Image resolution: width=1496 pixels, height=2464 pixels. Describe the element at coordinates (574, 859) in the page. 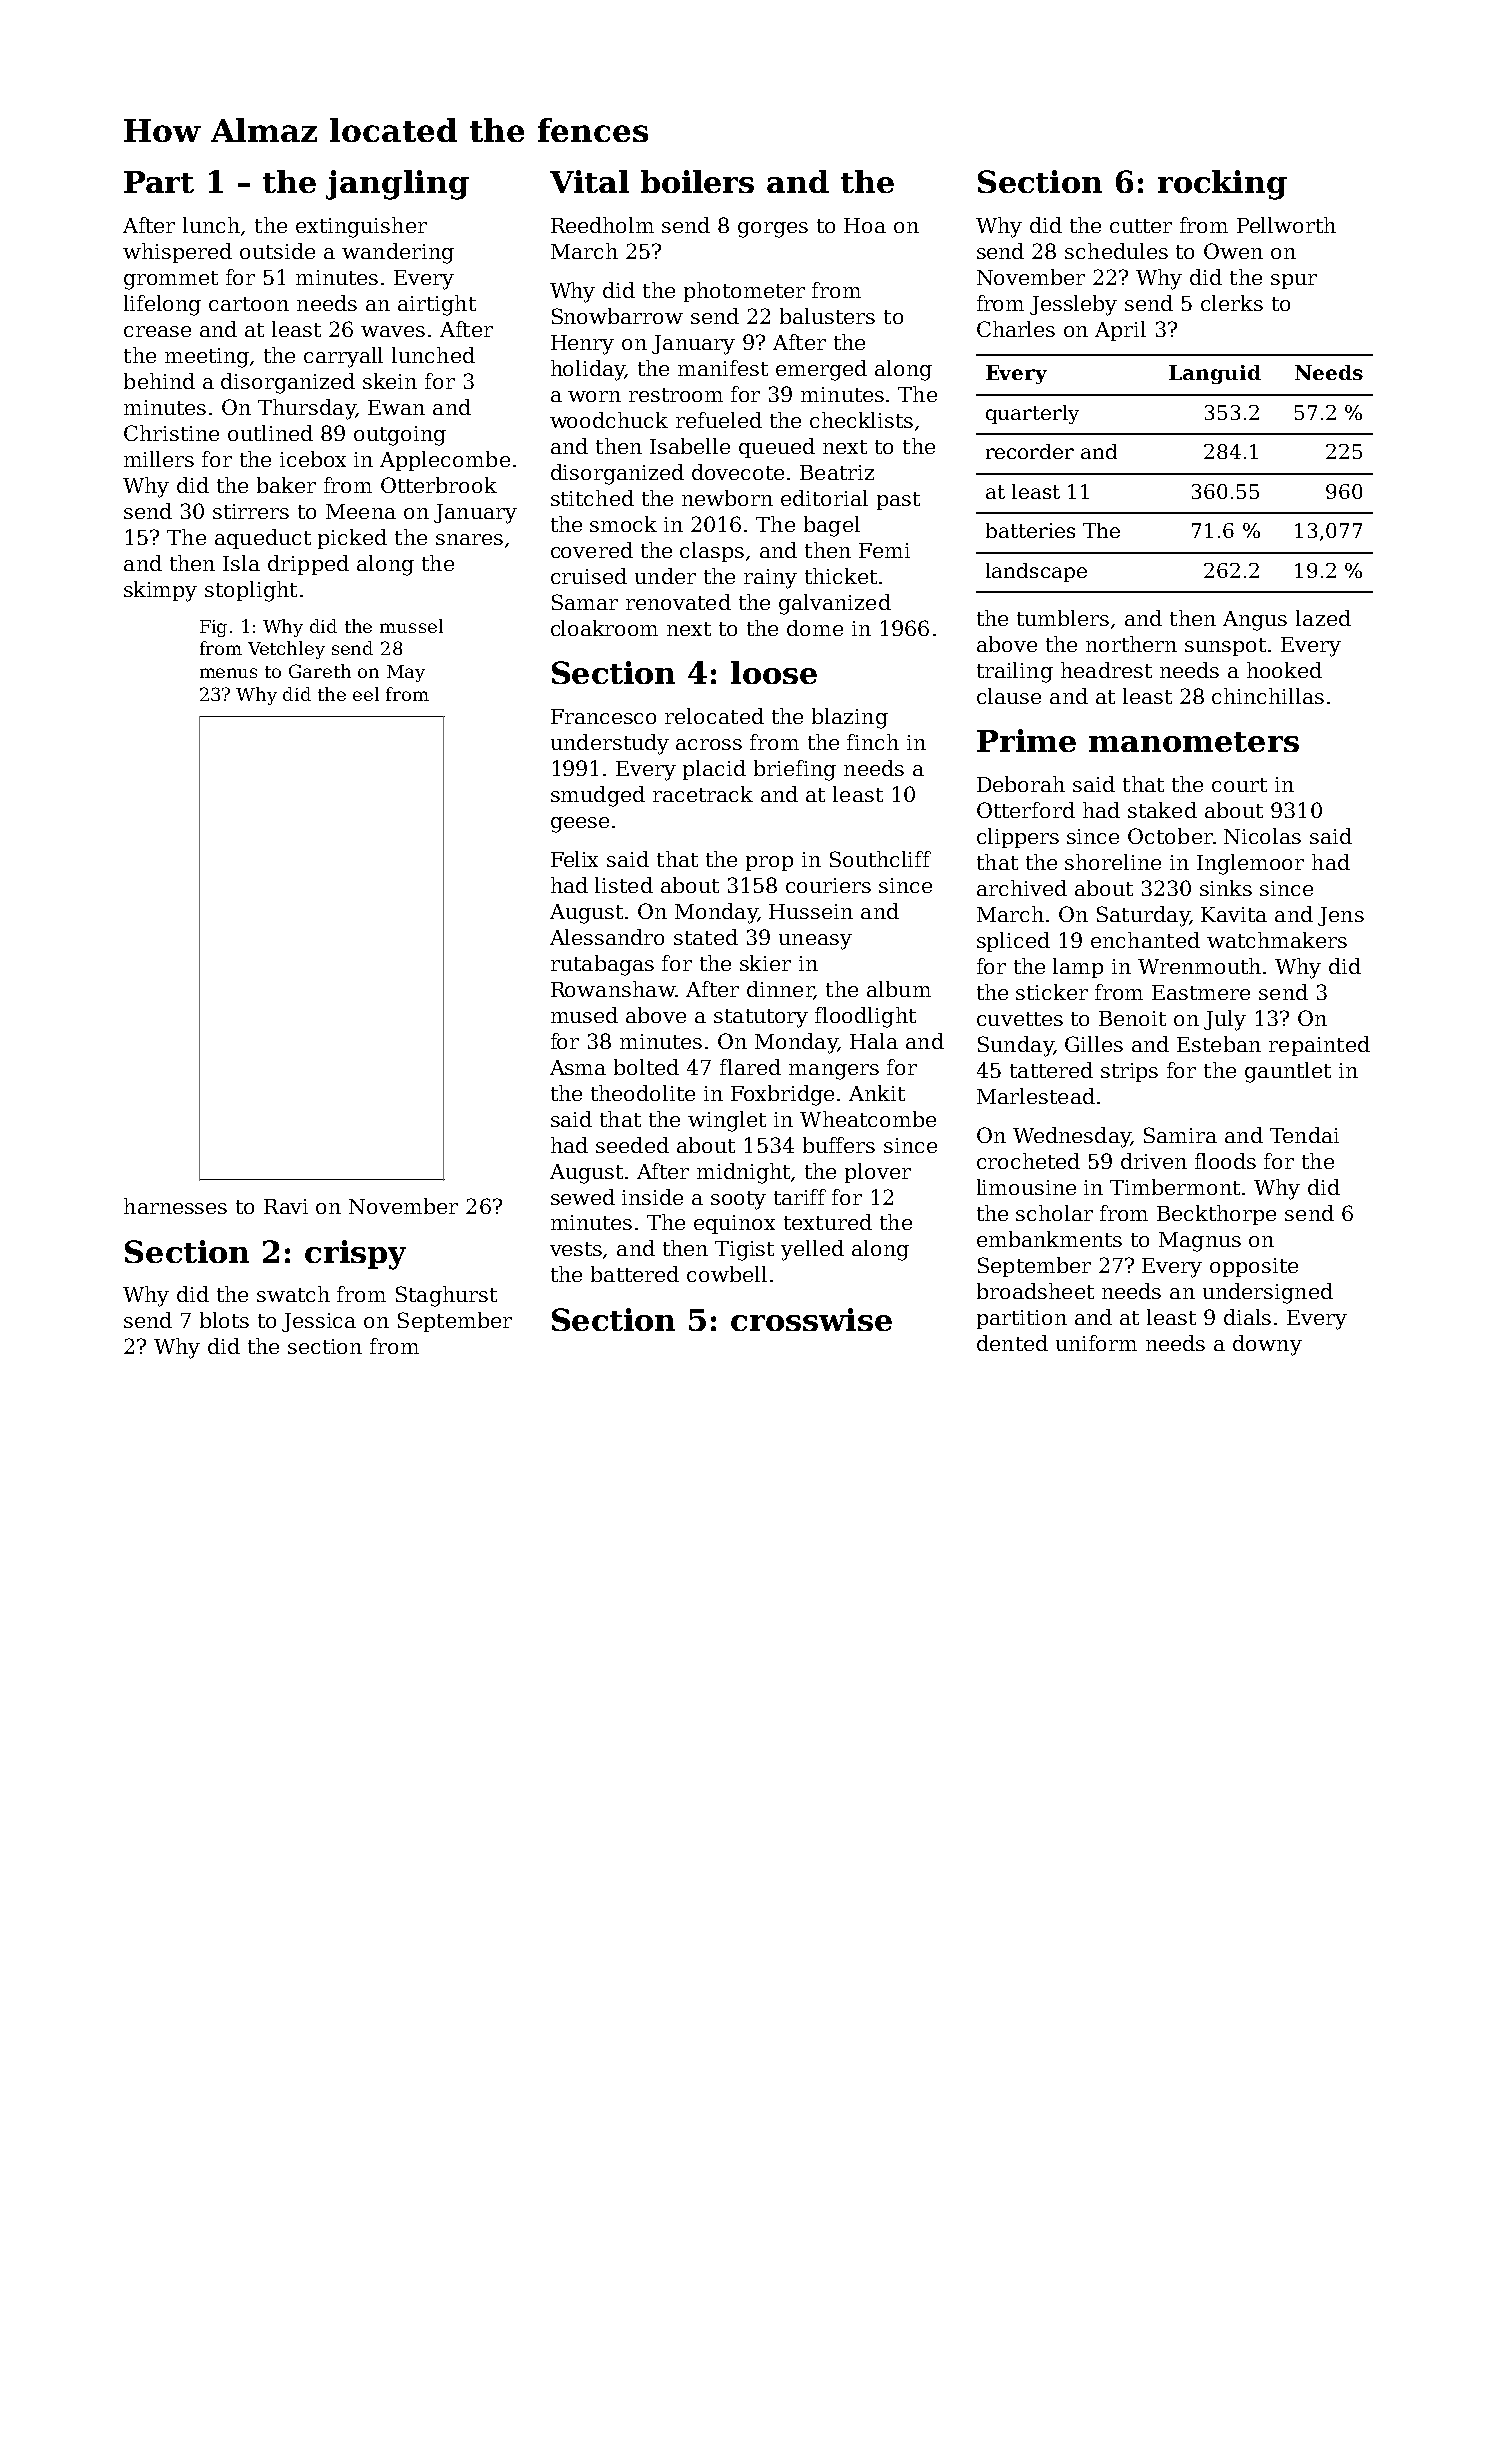

I see `Felix` at that location.
